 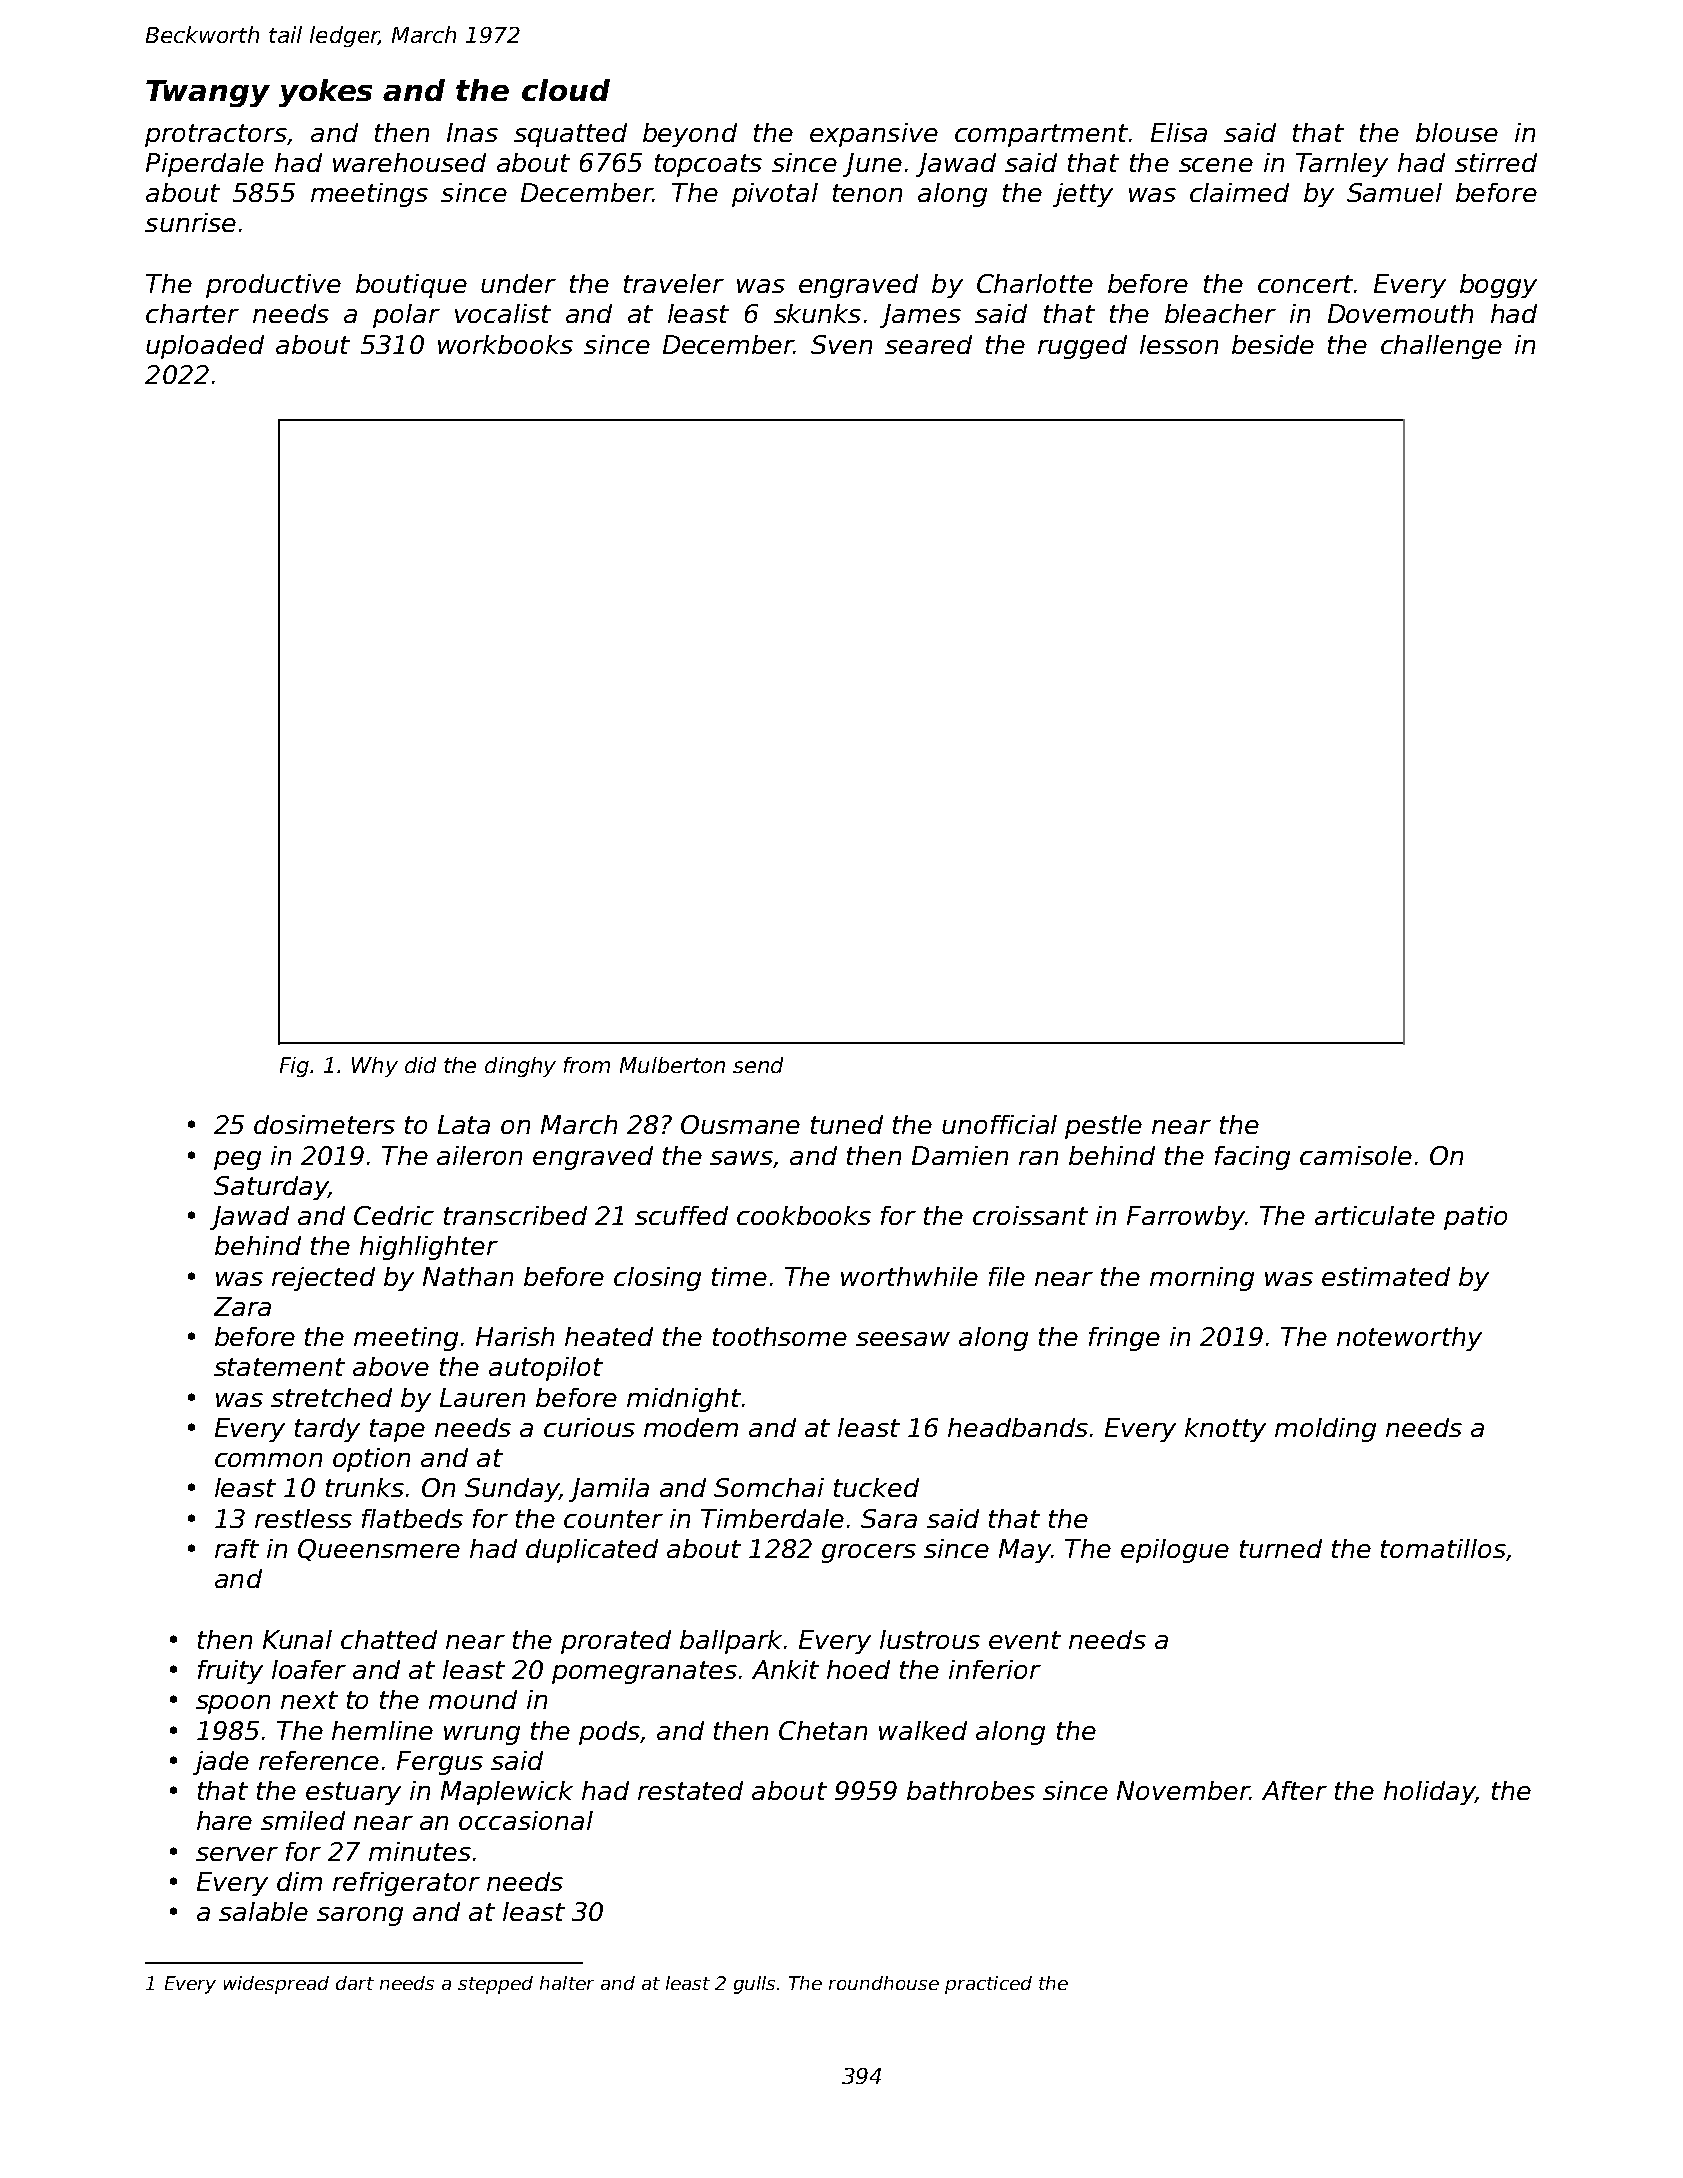 I want to click on gulls, so click(x=754, y=1985).
